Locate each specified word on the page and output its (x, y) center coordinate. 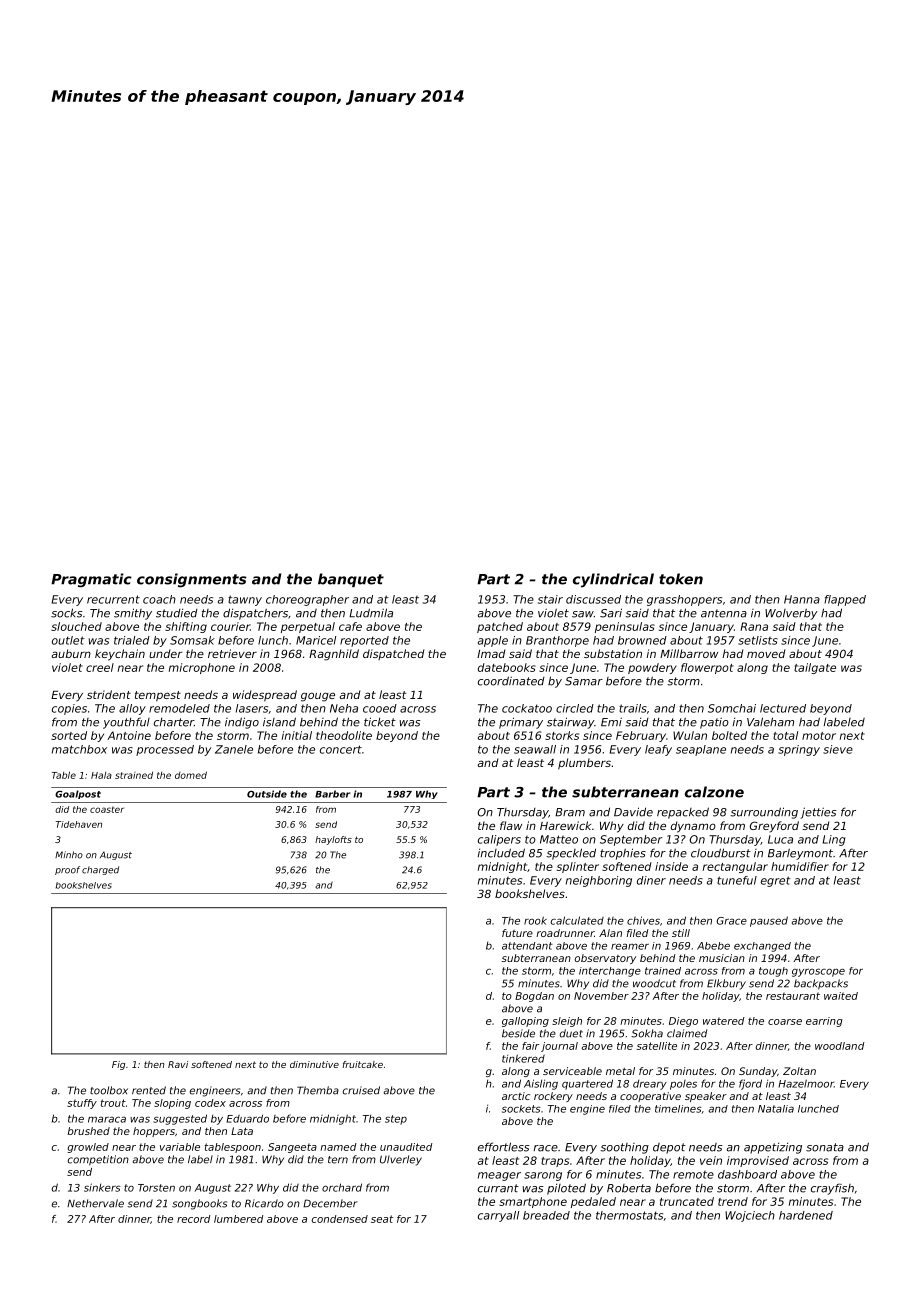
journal (559, 1047)
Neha (344, 708)
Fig (118, 1065)
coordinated (511, 681)
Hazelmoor (806, 1083)
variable (180, 1147)
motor (819, 736)
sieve (838, 749)
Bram (570, 812)
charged (100, 870)
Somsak (192, 640)
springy (799, 750)
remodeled (179, 708)
